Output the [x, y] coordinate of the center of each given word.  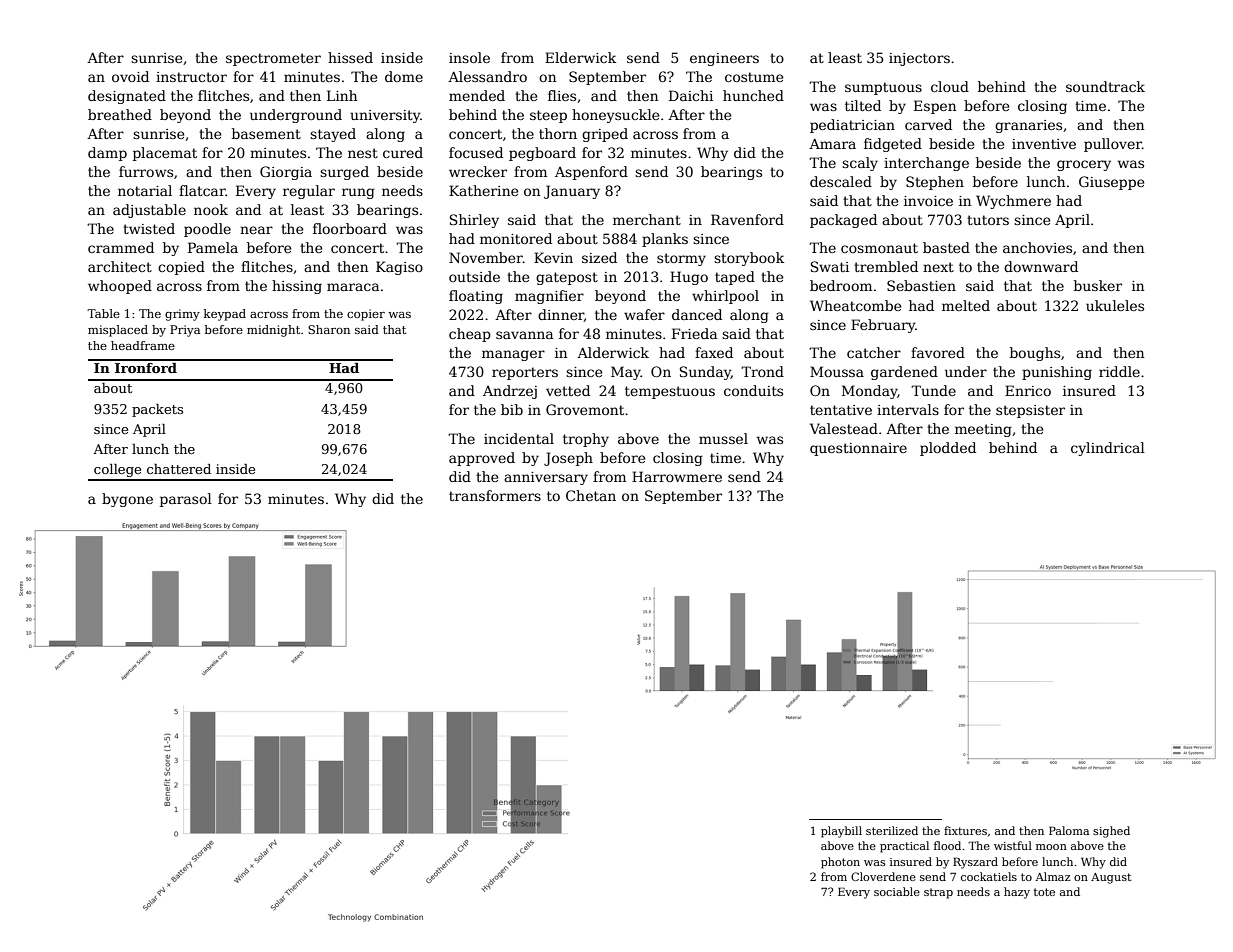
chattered [179, 469]
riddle [1119, 371]
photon [840, 863]
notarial [145, 190]
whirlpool [725, 297]
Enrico [1028, 390]
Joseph [568, 459]
